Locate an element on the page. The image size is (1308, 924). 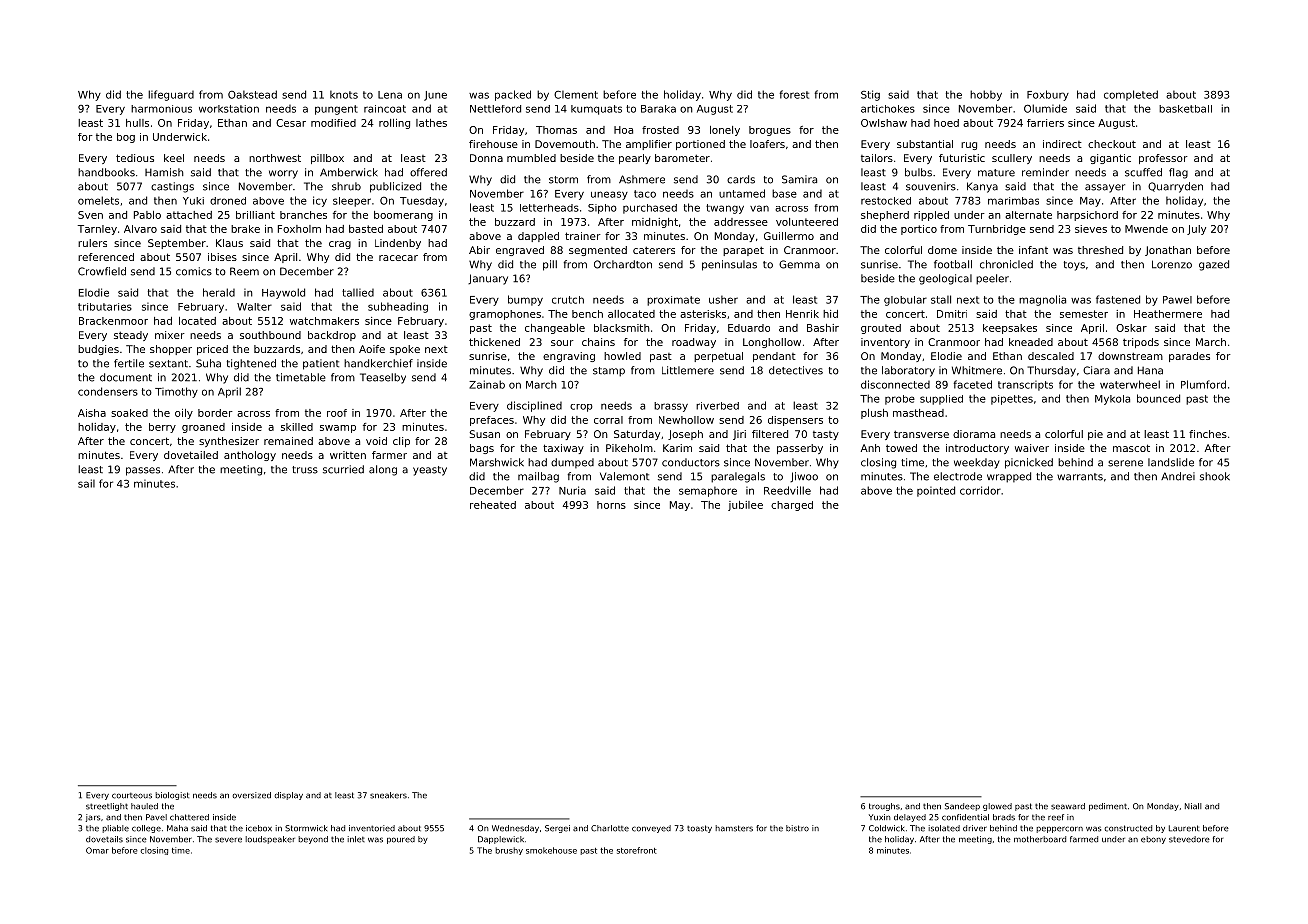
hulls is located at coordinates (137, 123).
